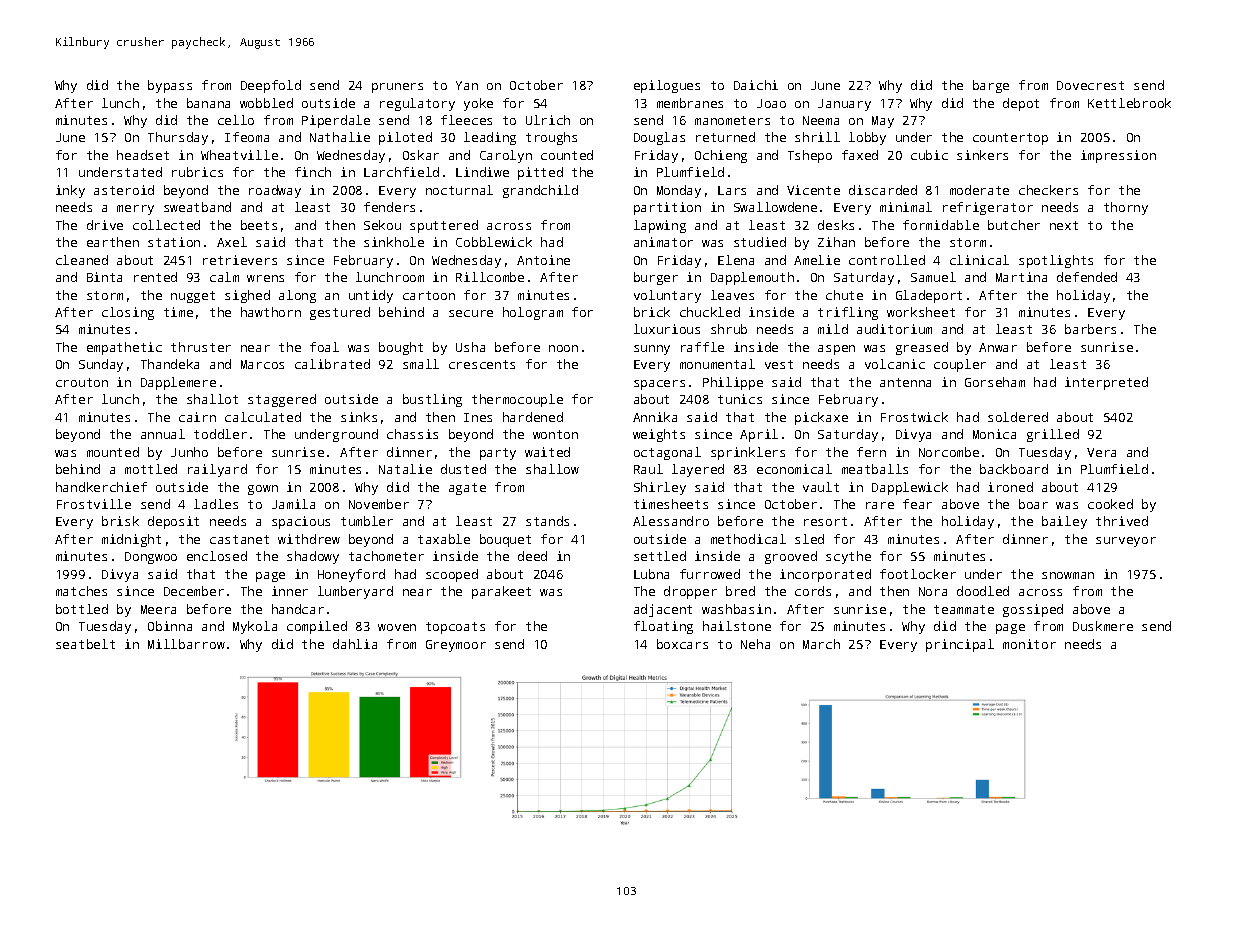  Describe the element at coordinates (655, 417) in the document. I see `Annika` at that location.
